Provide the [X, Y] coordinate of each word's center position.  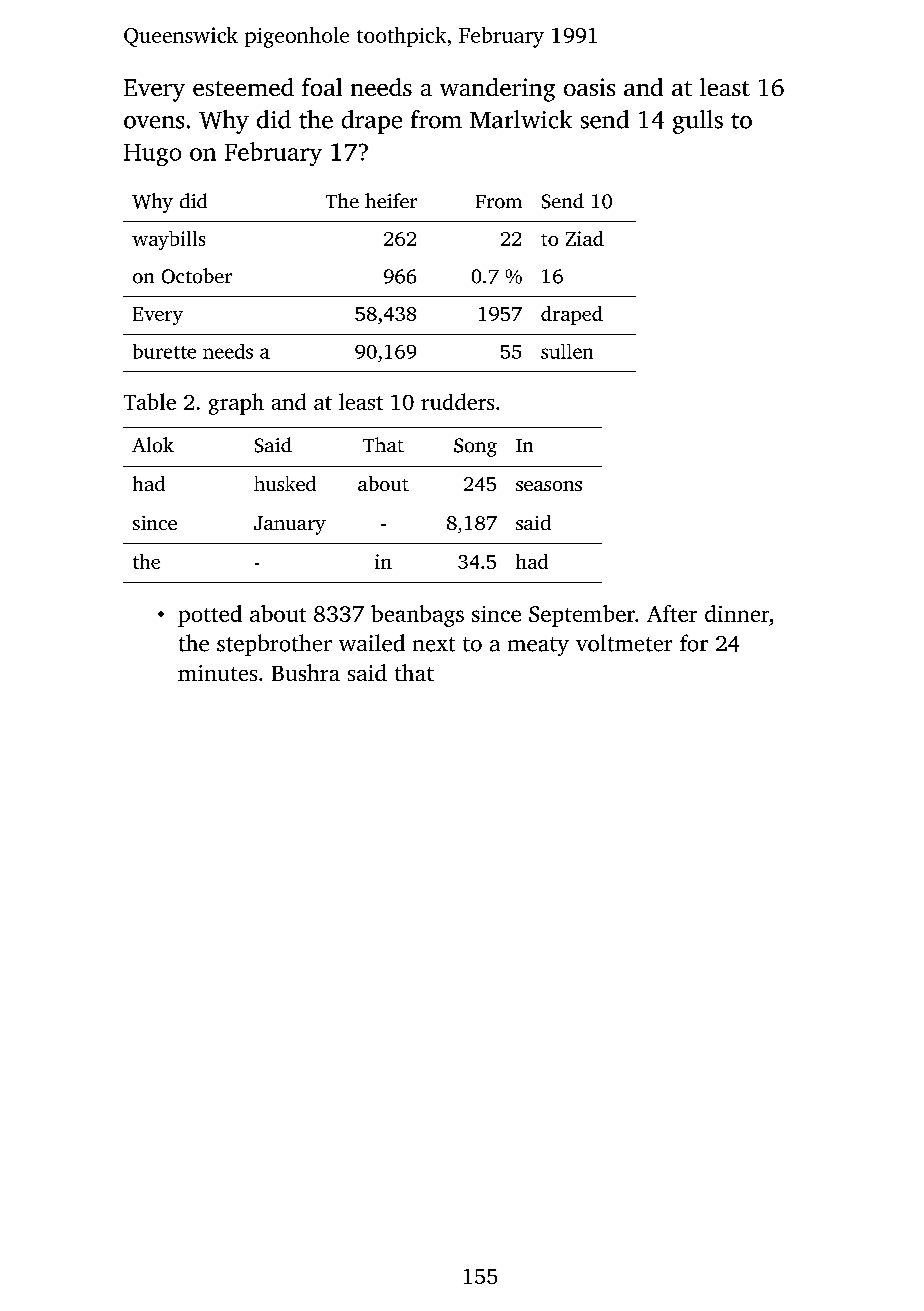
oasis [589, 87]
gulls [698, 122]
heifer [391, 200]
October [197, 276]
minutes [217, 673]
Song [475, 447]
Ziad [585, 238]
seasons [549, 486]
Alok [153, 445]
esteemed [243, 87]
